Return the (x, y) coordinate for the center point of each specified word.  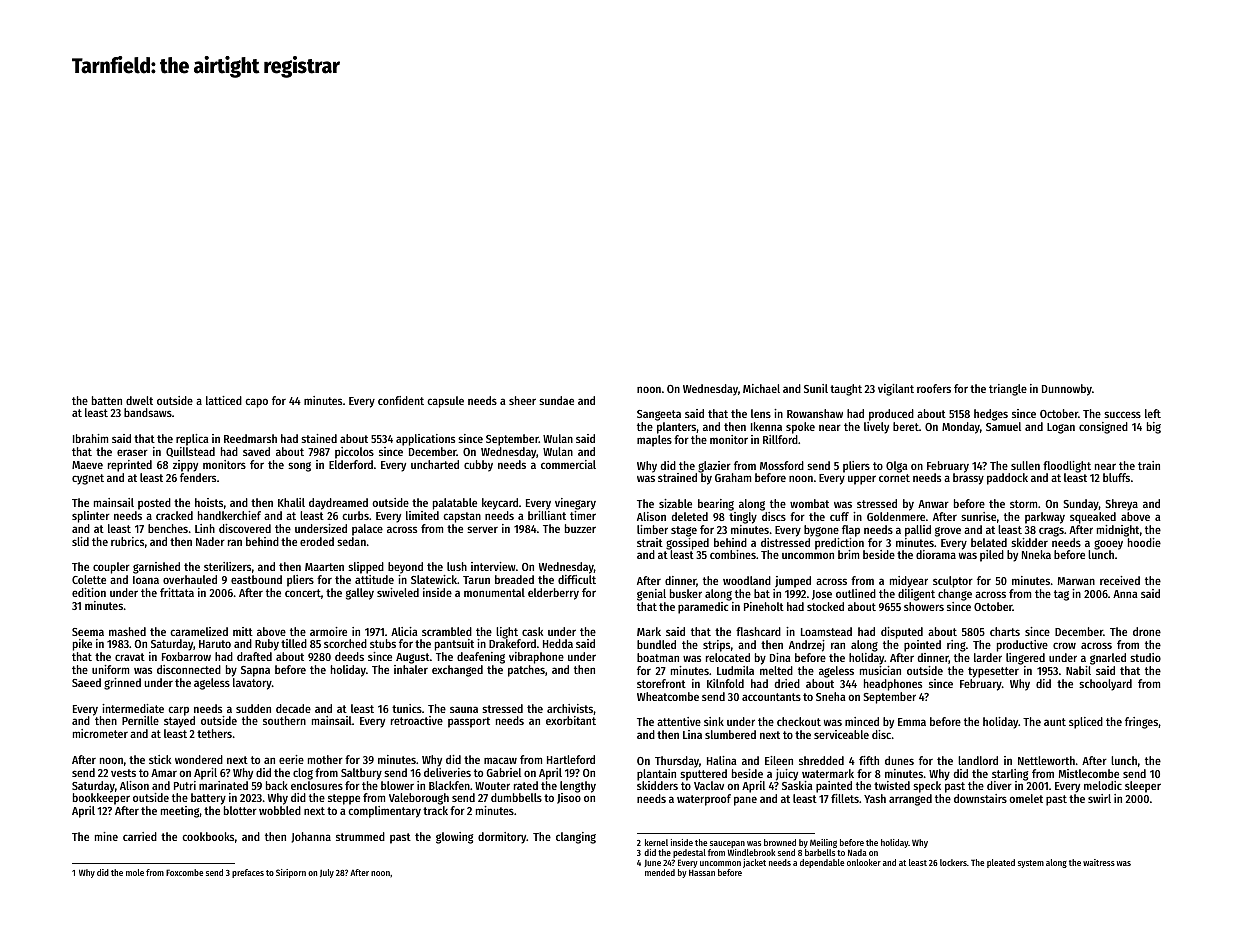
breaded (514, 579)
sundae (556, 400)
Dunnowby (1067, 390)
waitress (1099, 862)
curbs (355, 515)
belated (989, 542)
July (327, 873)
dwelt (139, 400)
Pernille (140, 720)
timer (583, 515)
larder (988, 657)
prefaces (248, 873)
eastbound (256, 579)
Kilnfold (725, 683)
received (1120, 580)
